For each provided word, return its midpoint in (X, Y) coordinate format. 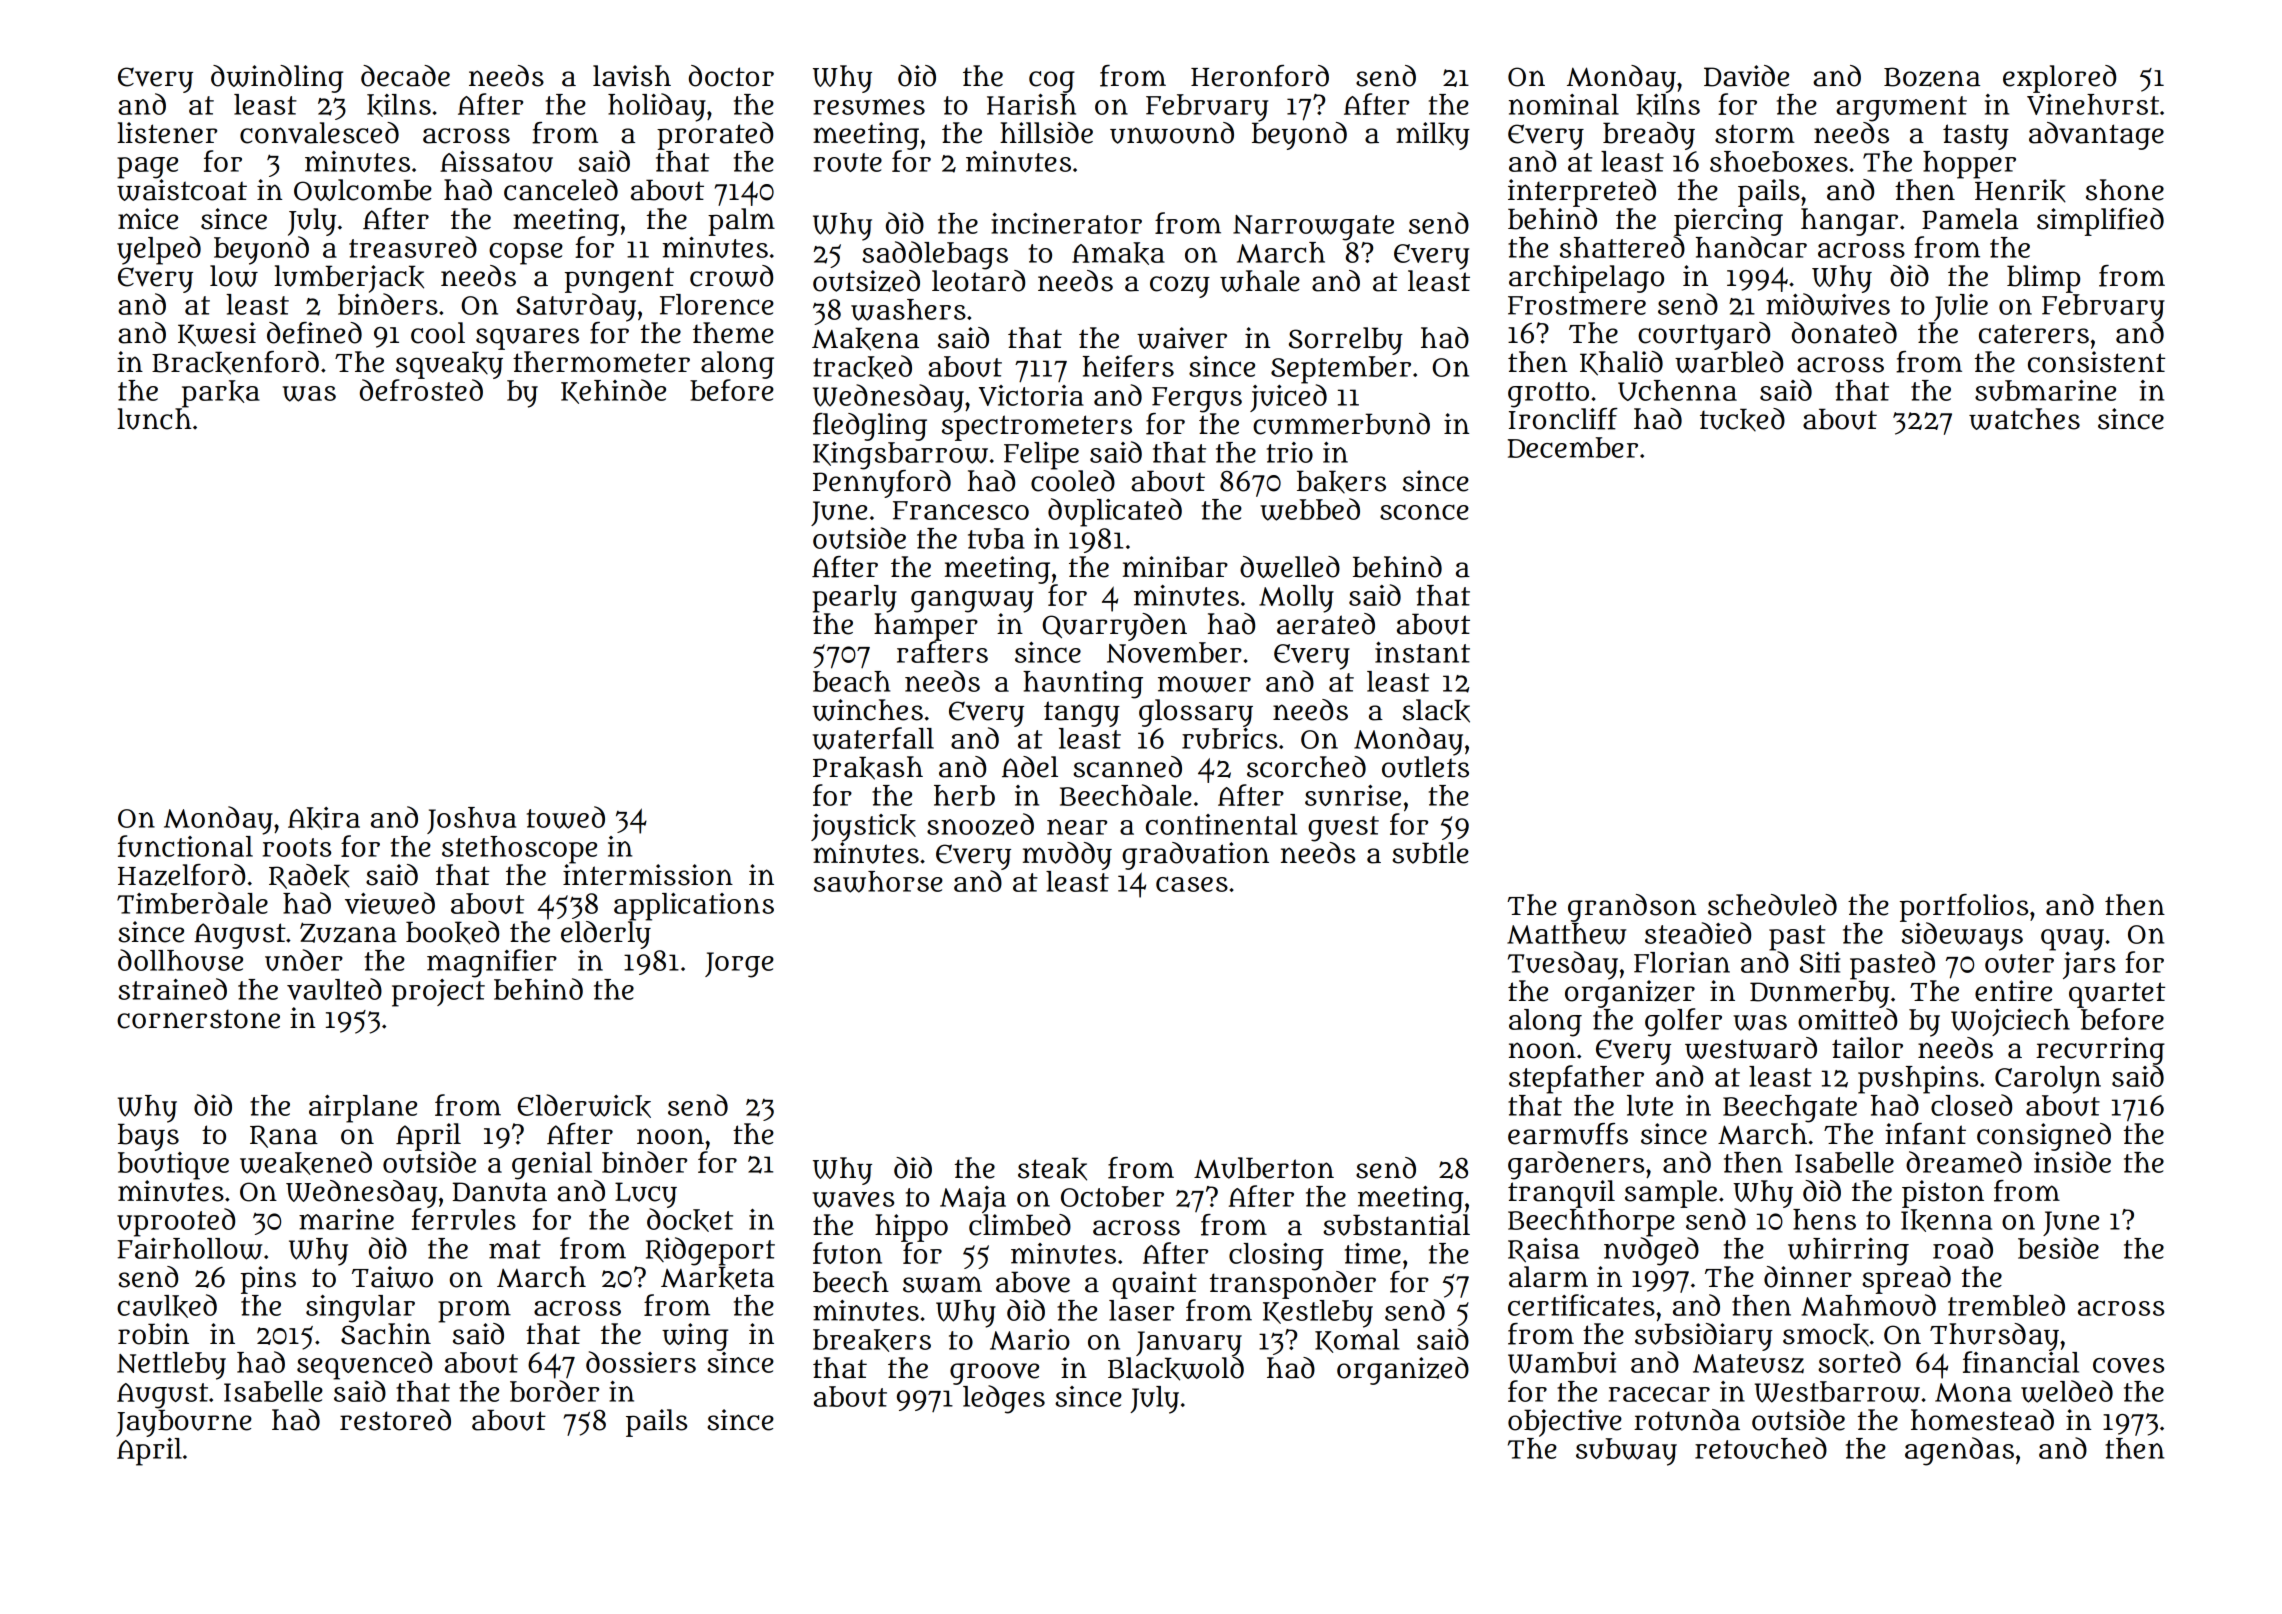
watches (2024, 419)
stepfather (1576, 1079)
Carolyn (2048, 1080)
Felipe (1041, 455)
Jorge (739, 965)
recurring (2100, 1051)
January (1189, 1343)
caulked (167, 1306)
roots (297, 847)
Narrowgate (1313, 228)
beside (2058, 1248)
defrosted (421, 390)
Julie (1961, 307)
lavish (632, 76)
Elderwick (584, 1106)
